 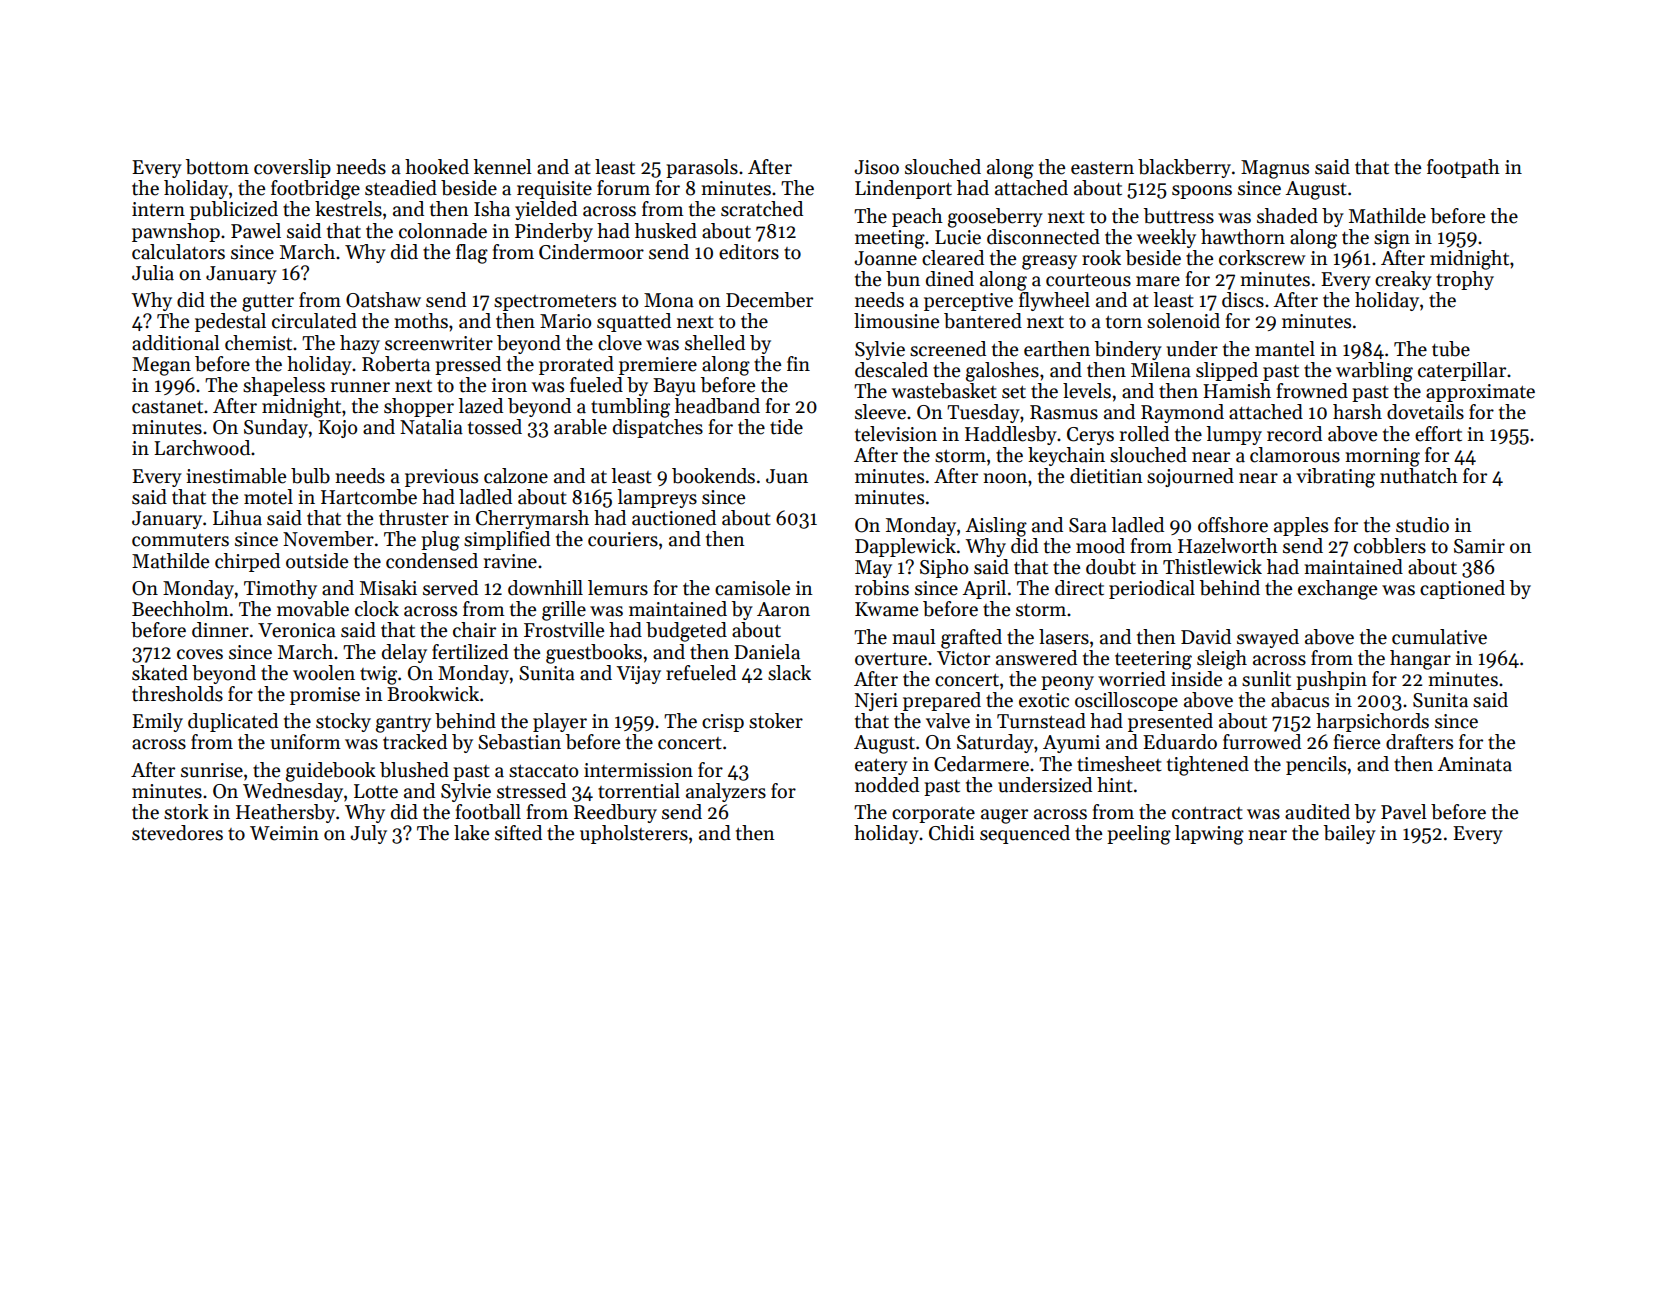 What do you see at coordinates (1066, 456) in the page?
I see `keychain` at bounding box center [1066, 456].
